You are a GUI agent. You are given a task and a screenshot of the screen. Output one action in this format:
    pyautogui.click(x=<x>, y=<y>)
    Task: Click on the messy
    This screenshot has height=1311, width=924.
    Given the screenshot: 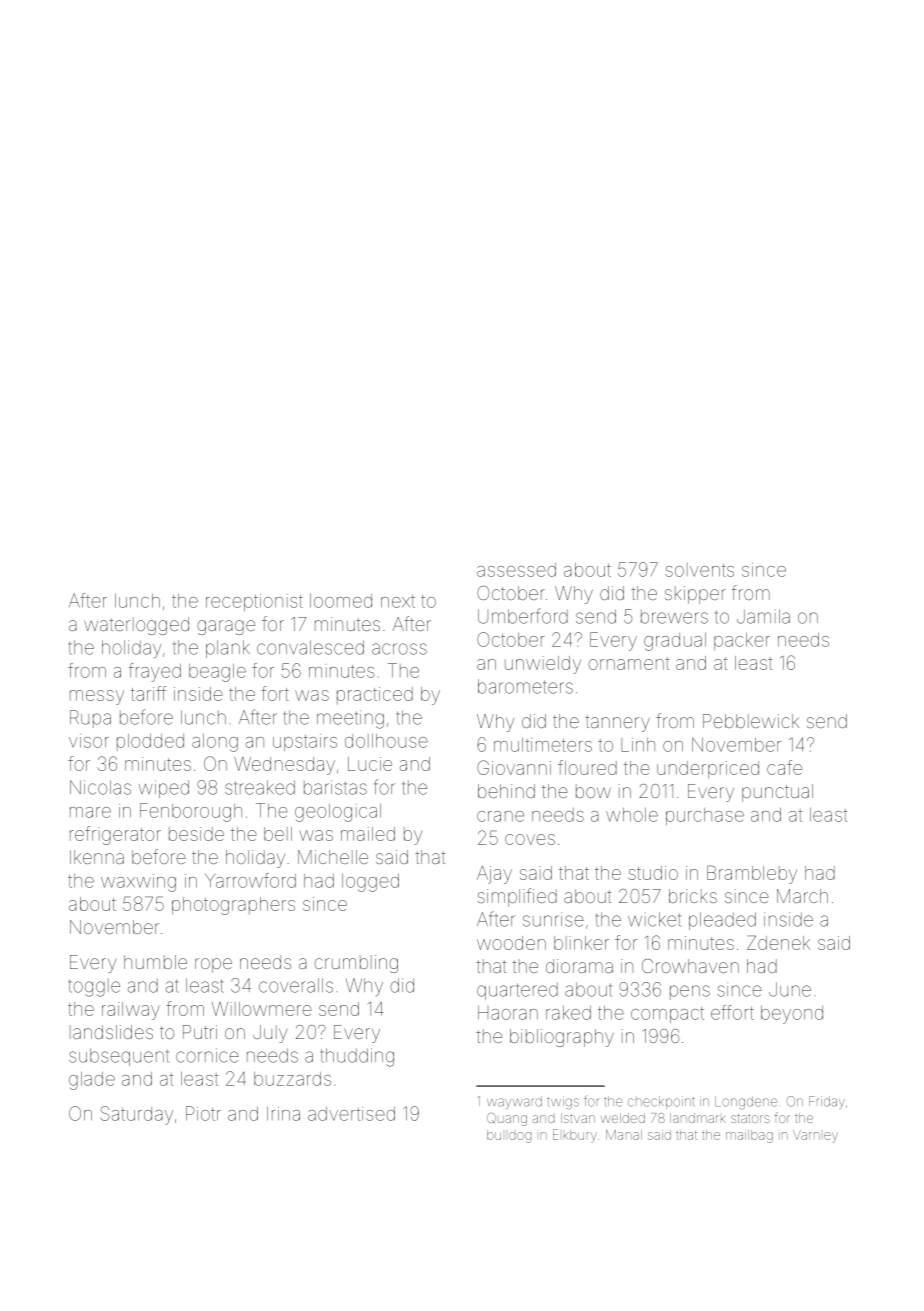 What is the action you would take?
    pyautogui.click(x=97, y=697)
